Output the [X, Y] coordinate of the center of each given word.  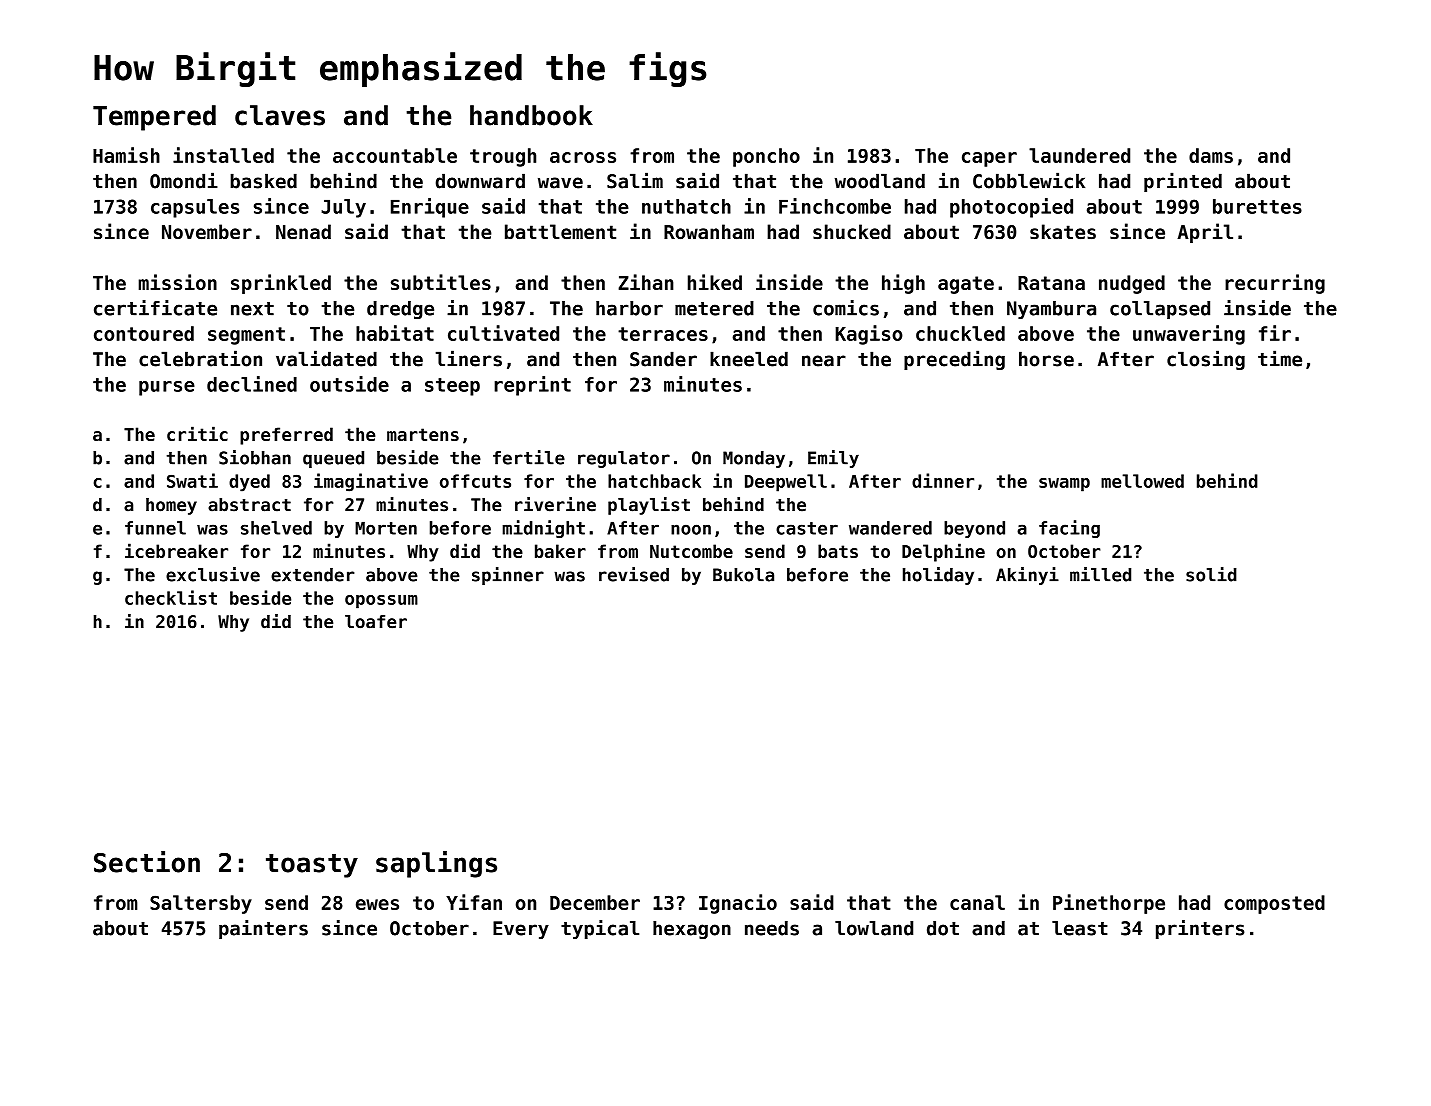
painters [263, 929]
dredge [400, 310]
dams [1211, 155]
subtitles [441, 282]
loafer [376, 622]
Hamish [126, 155]
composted [1274, 904]
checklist [171, 597]
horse [1046, 359]
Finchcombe [835, 206]
